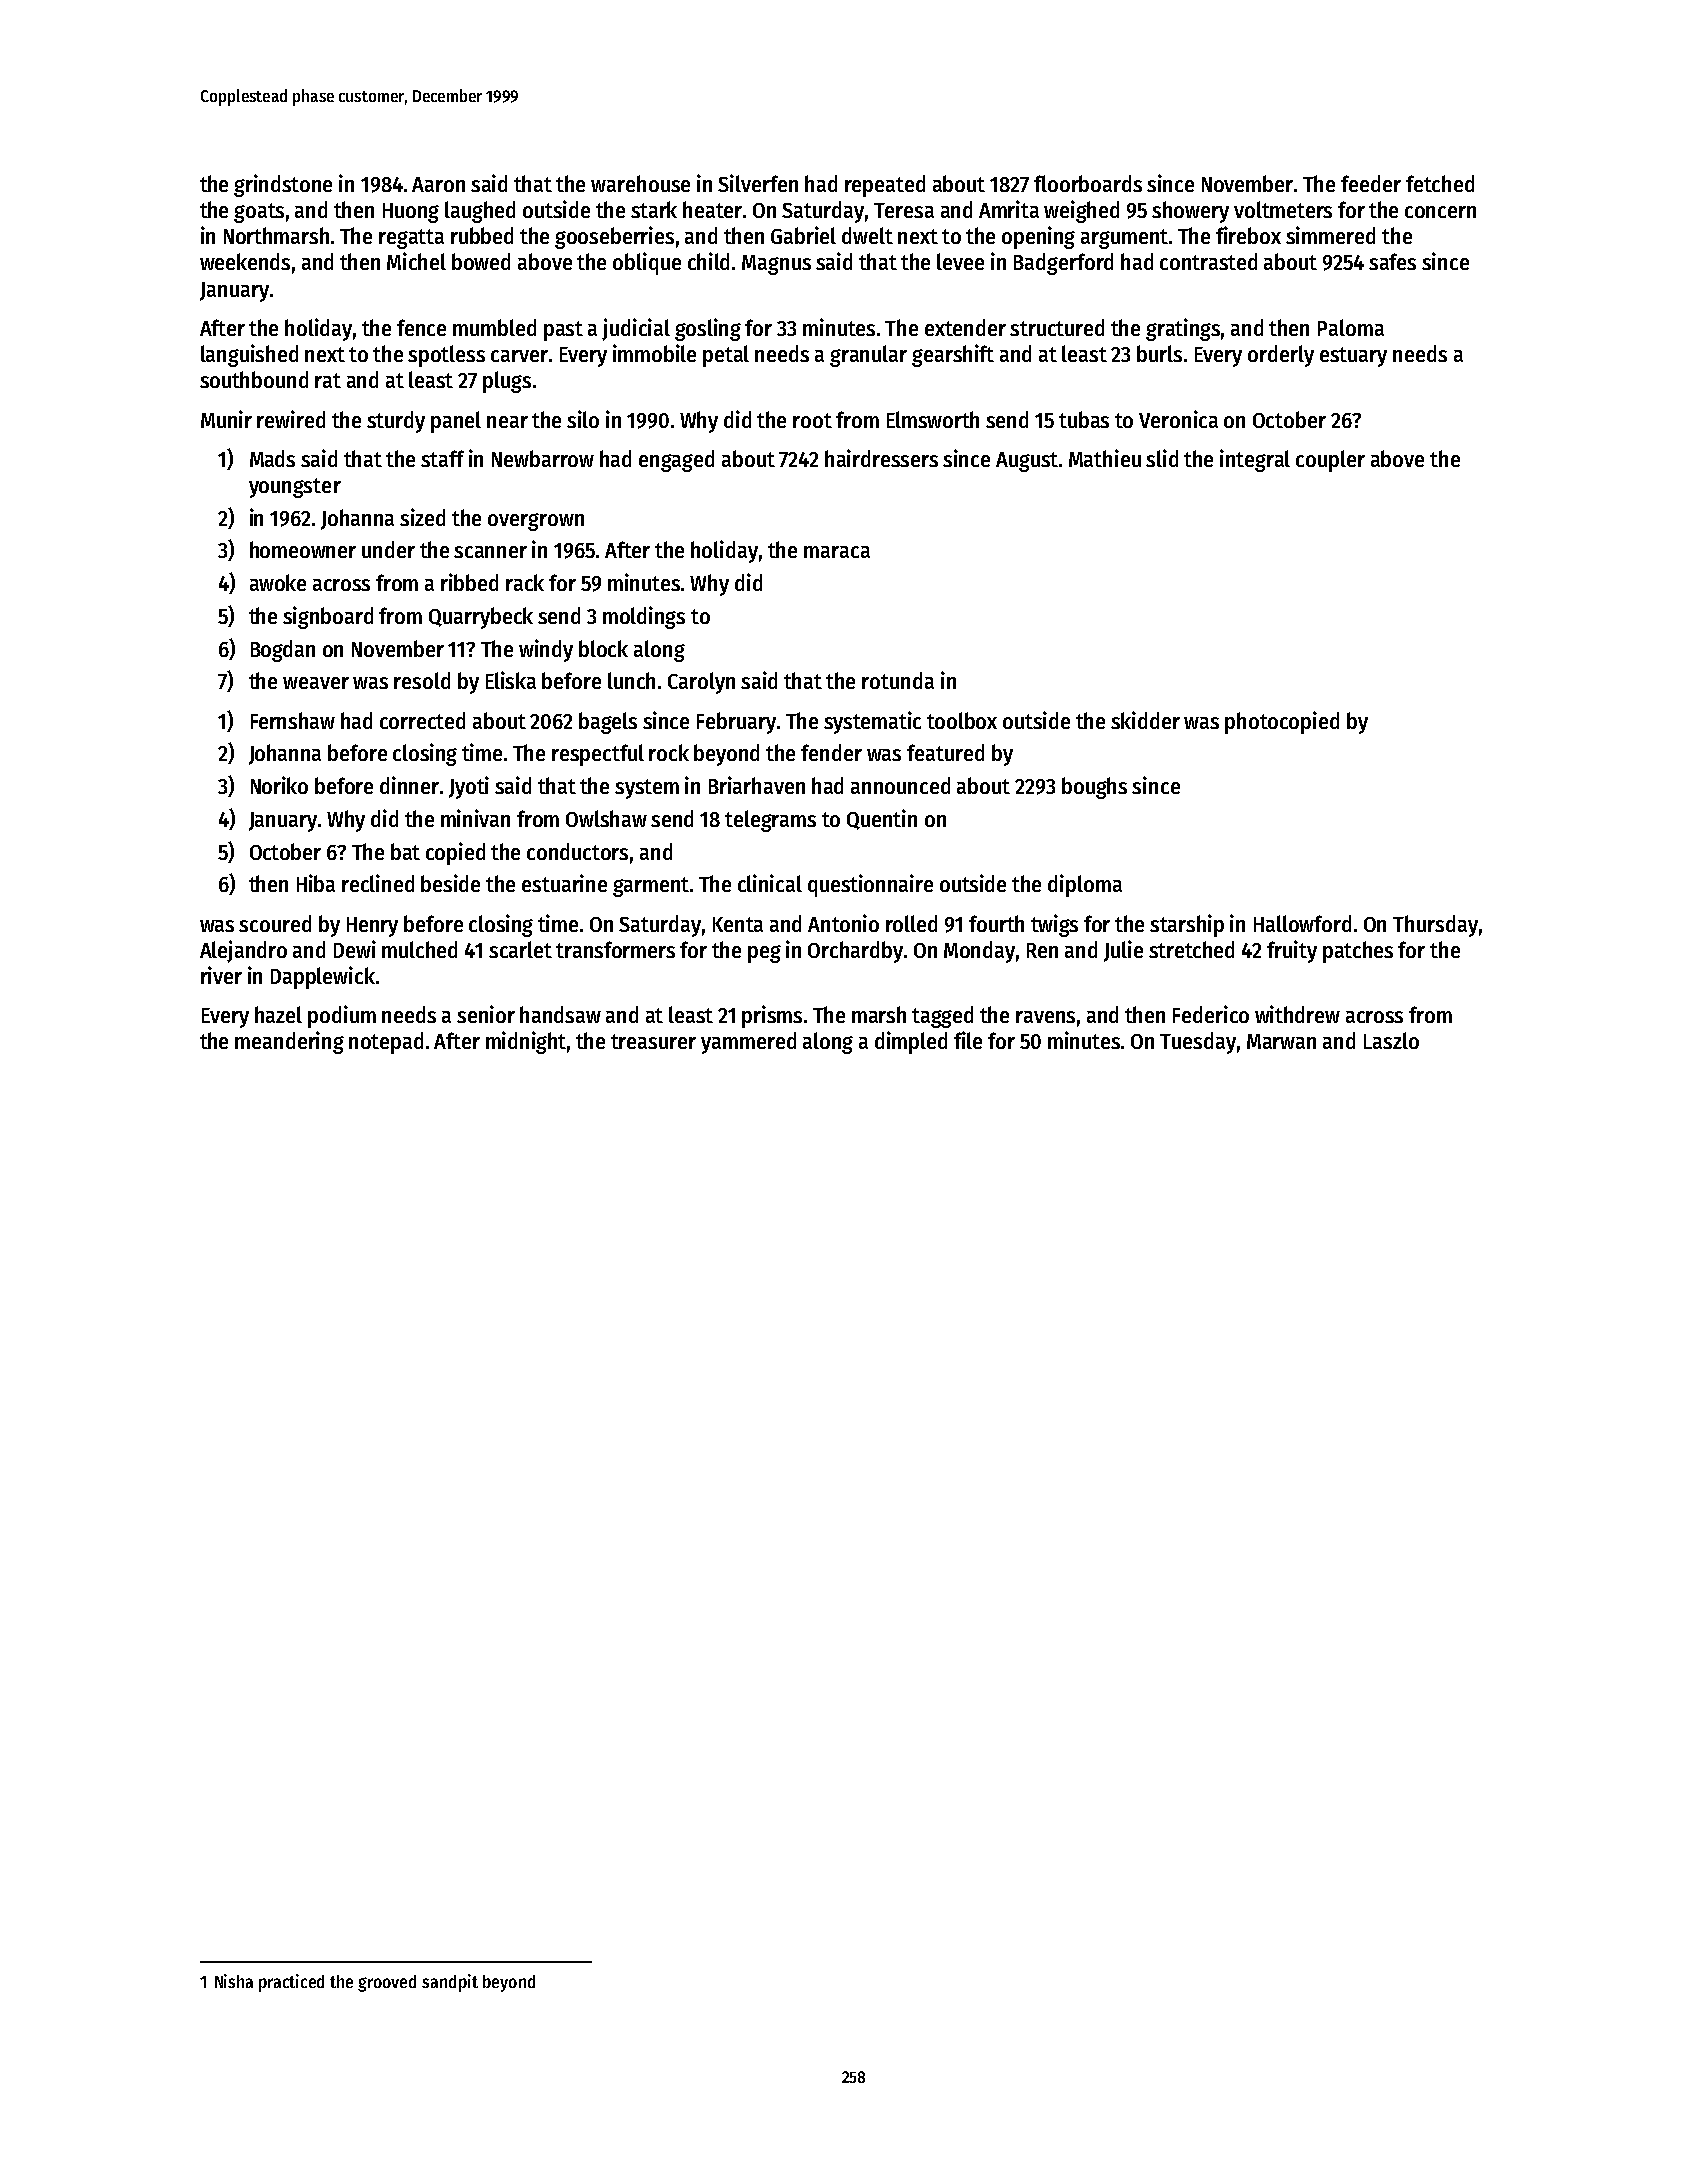  What do you see at coordinates (1435, 926) in the screenshot?
I see `Thursday` at bounding box center [1435, 926].
